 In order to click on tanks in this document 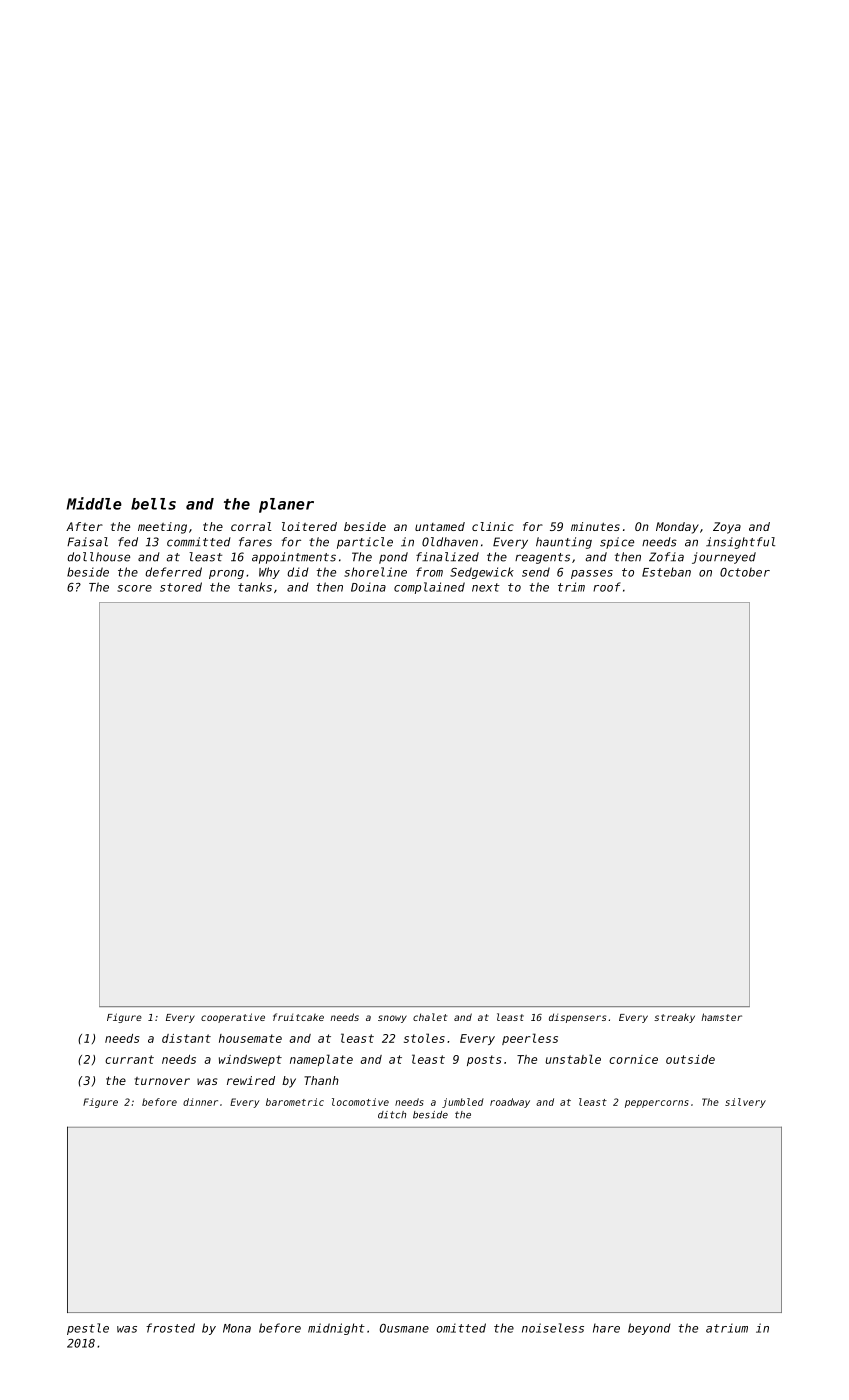, I will do `click(255, 587)`.
